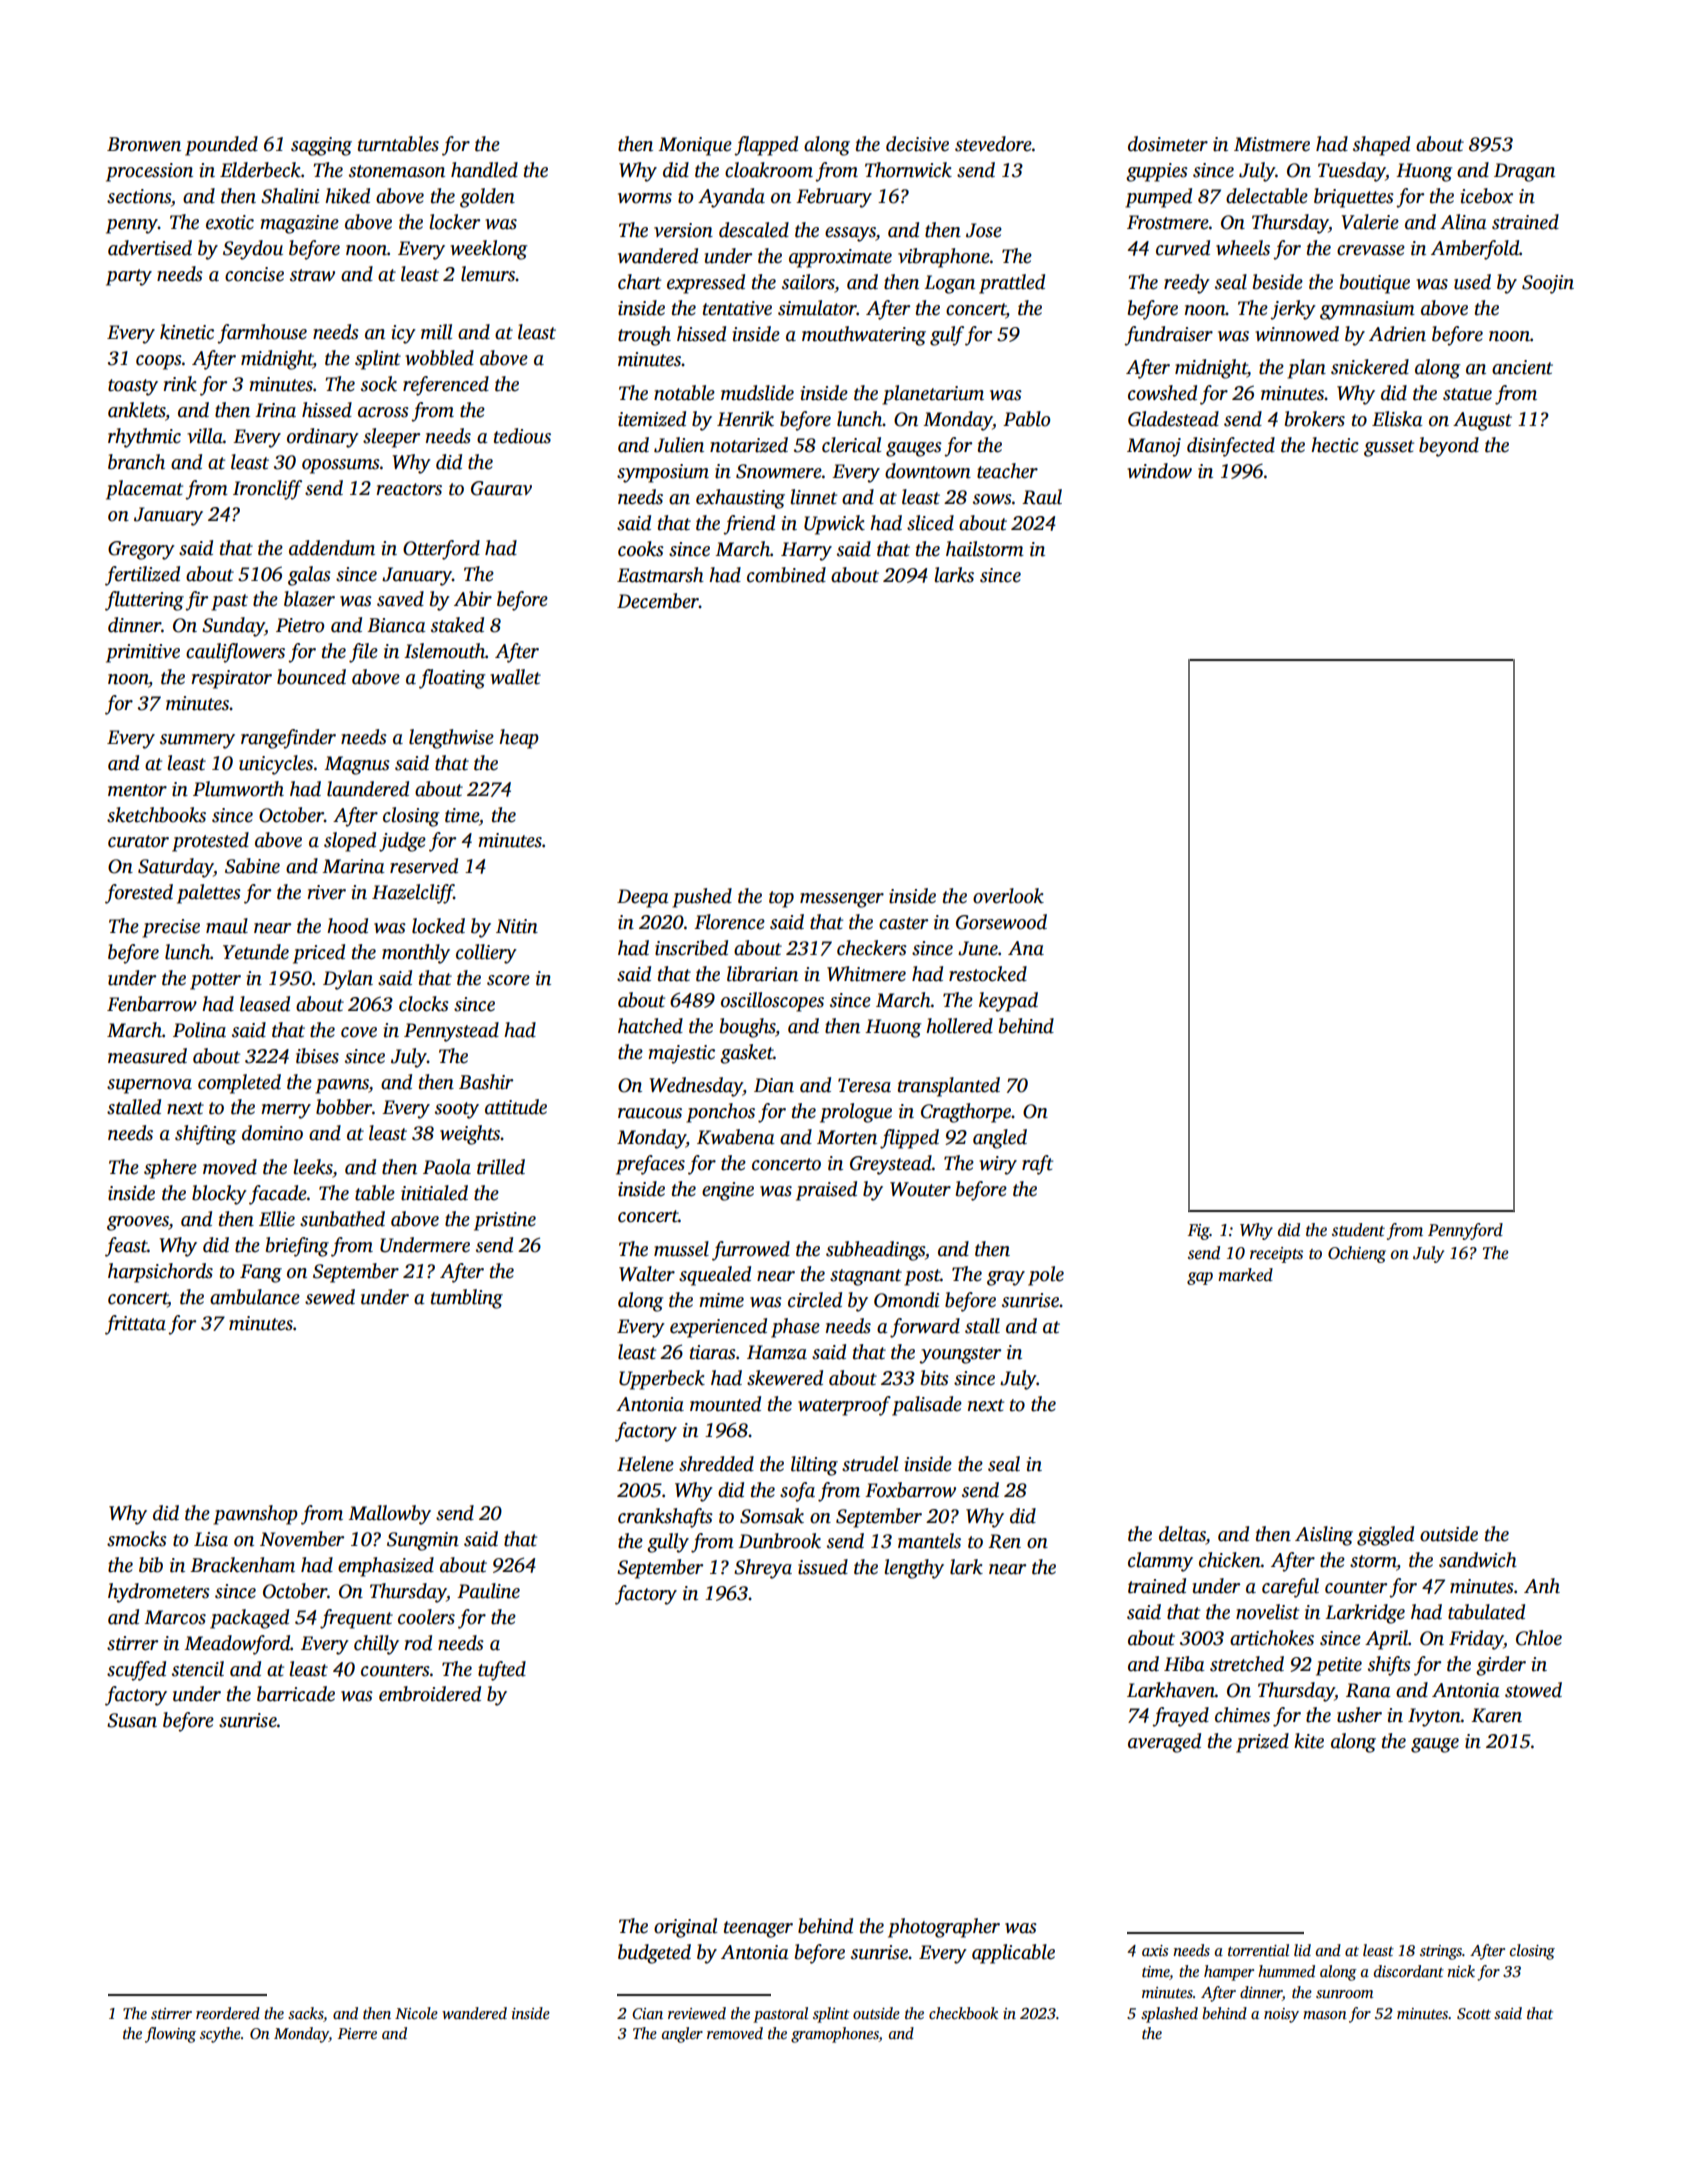 Image resolution: width=1683 pixels, height=2178 pixels. Describe the element at coordinates (423, 1541) in the image. I see `Sungmin` at that location.
